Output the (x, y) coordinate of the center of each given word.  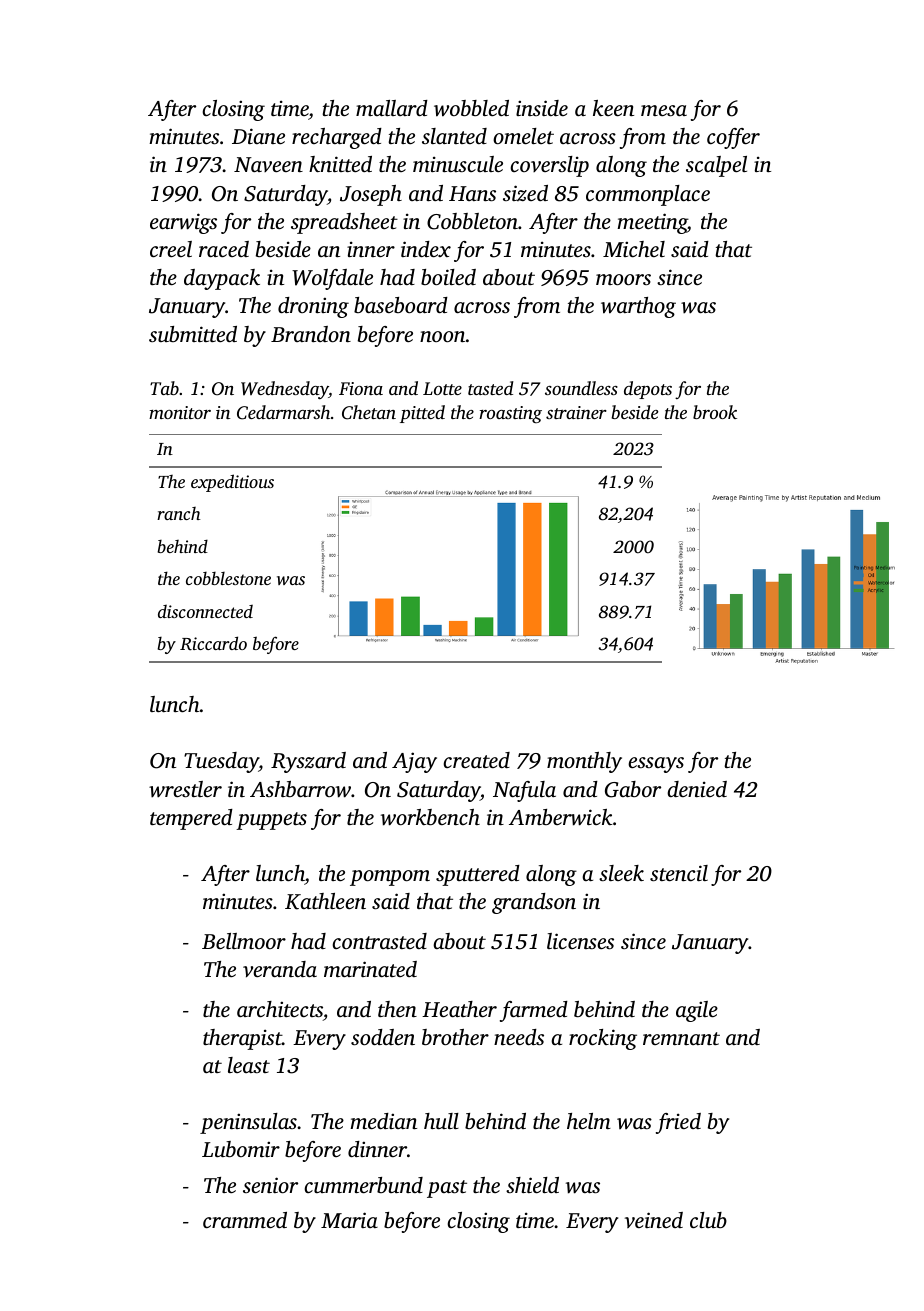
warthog (638, 307)
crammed (245, 1220)
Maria (349, 1220)
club (708, 1220)
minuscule (458, 164)
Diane (258, 136)
